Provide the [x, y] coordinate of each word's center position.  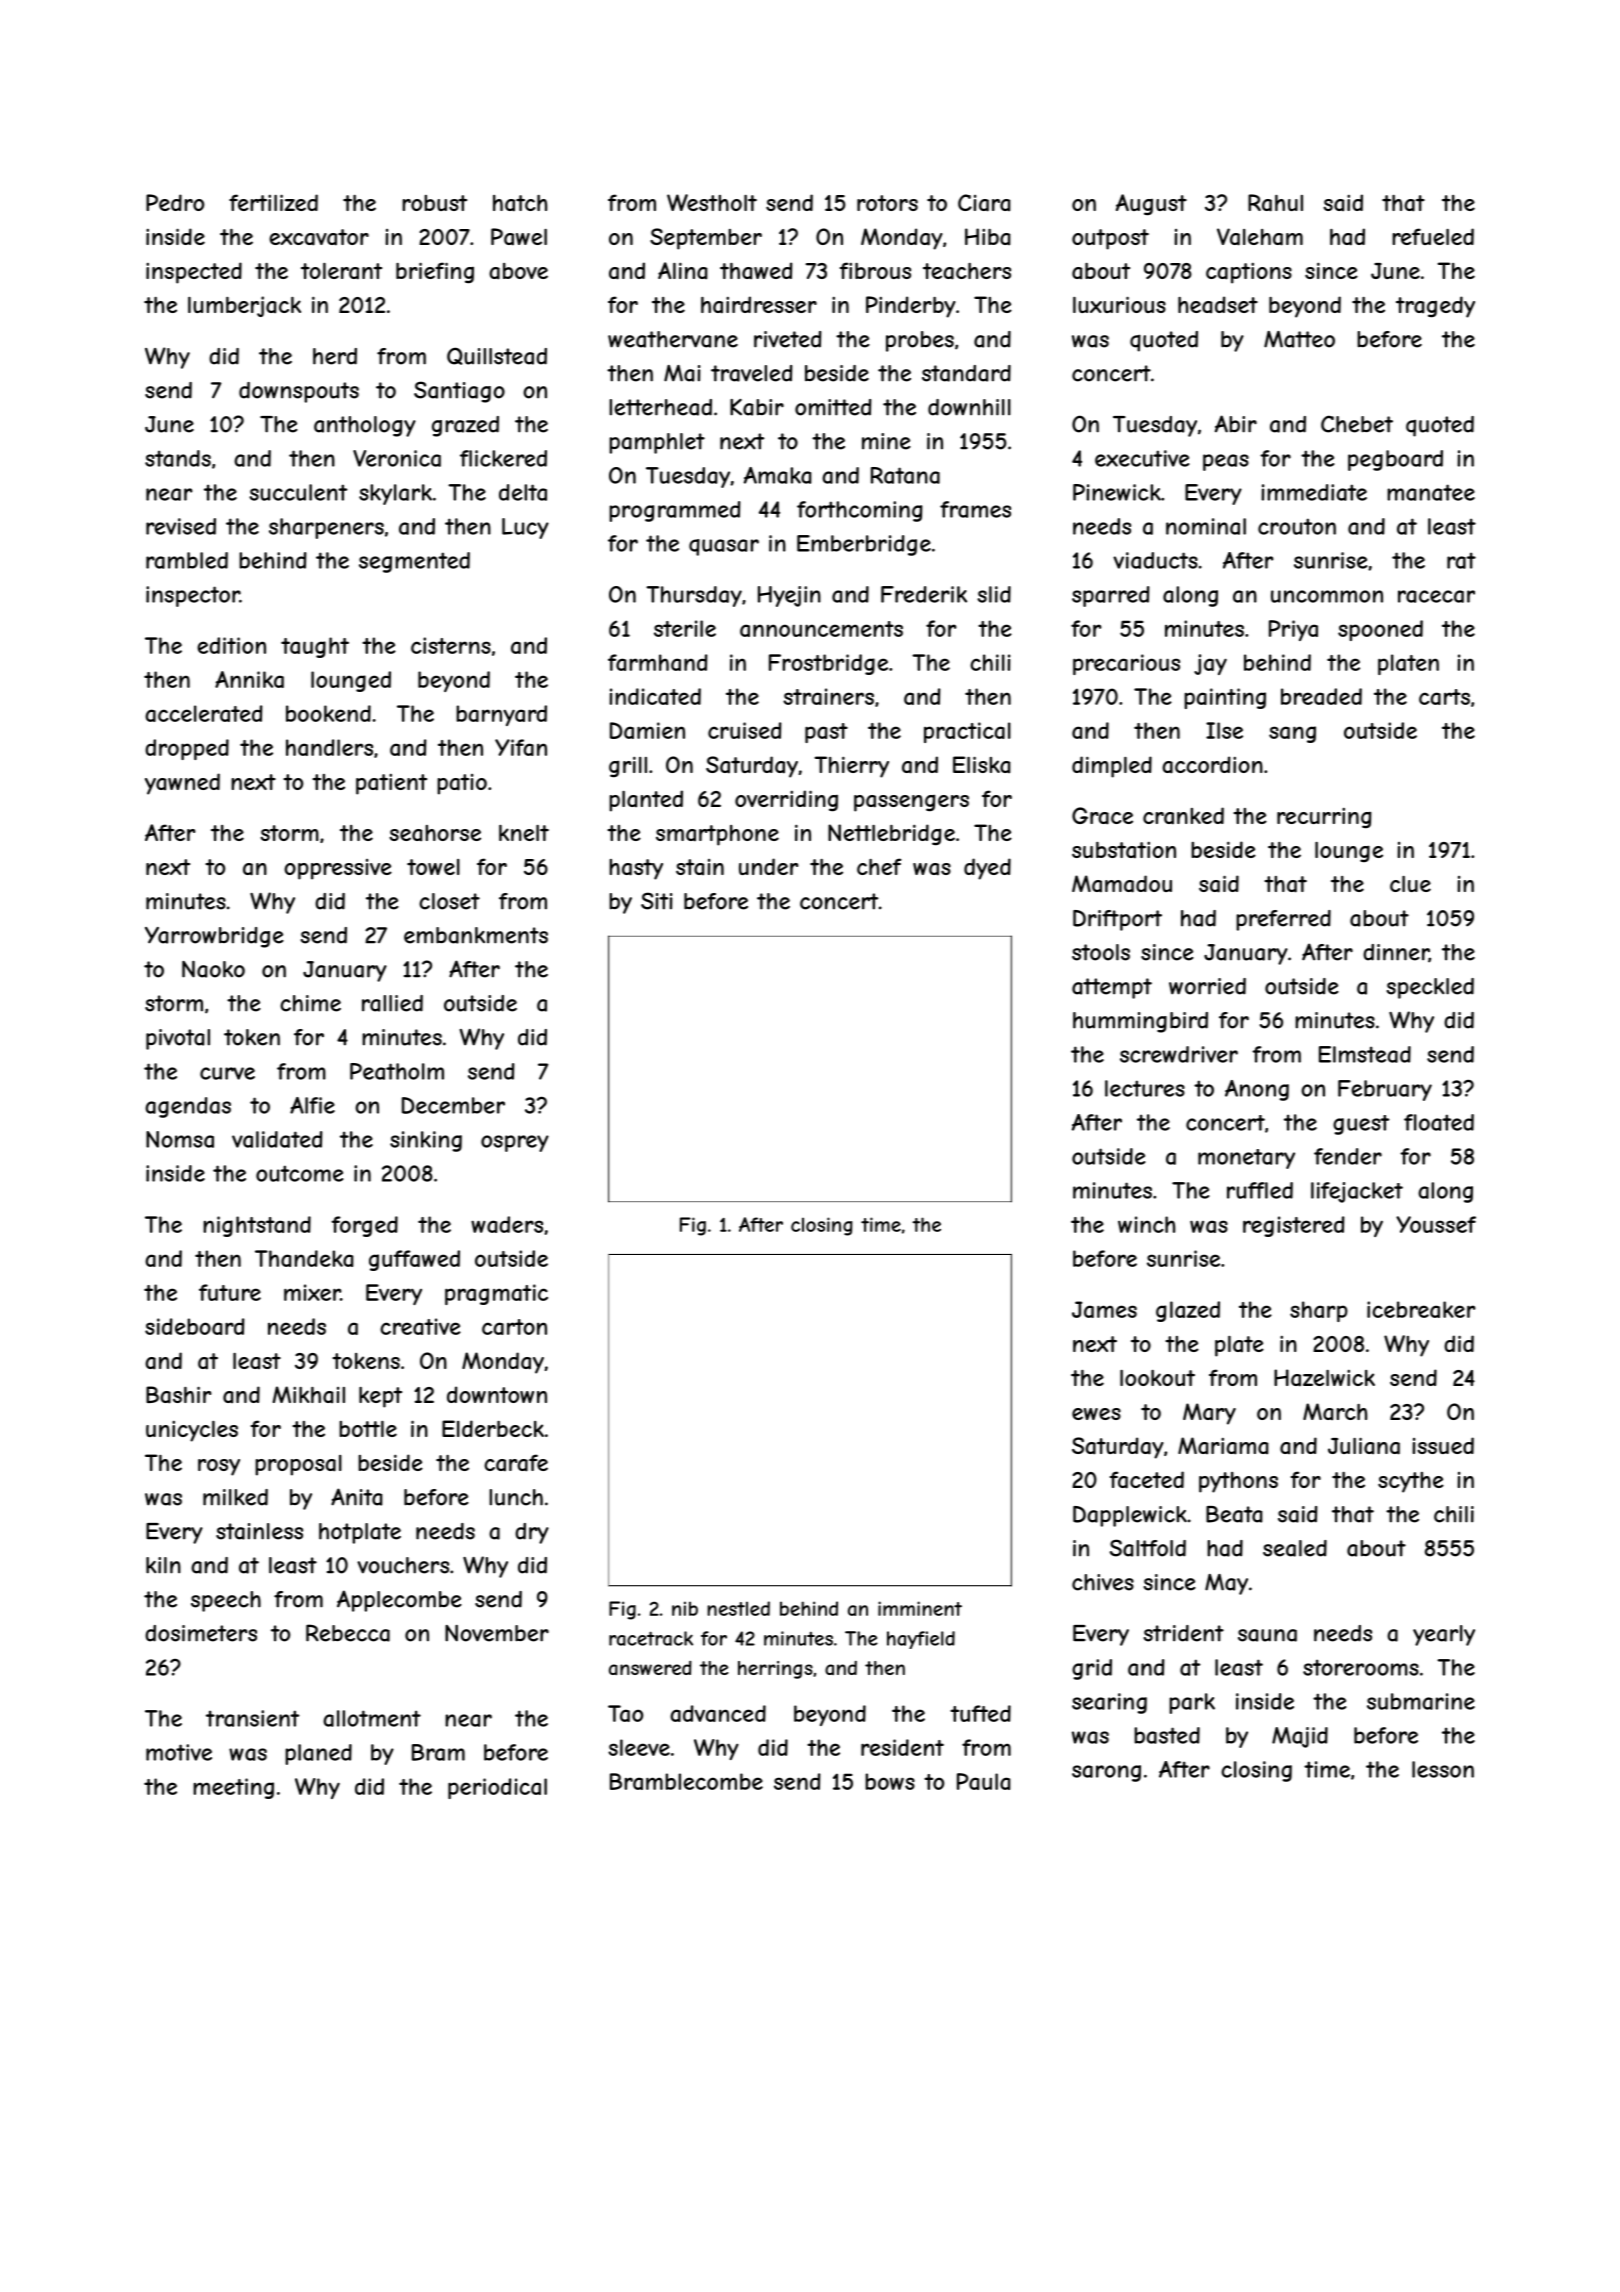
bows [890, 1781]
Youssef [1436, 1224]
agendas [188, 1107]
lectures [1145, 1088]
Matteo [1299, 339]
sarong [1106, 1773]
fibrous [875, 270]
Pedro [175, 202]
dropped [187, 749]
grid [1092, 1669]
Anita [356, 1497]
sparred [1111, 596]
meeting [233, 1788]
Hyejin [789, 596]
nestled [738, 1608]
